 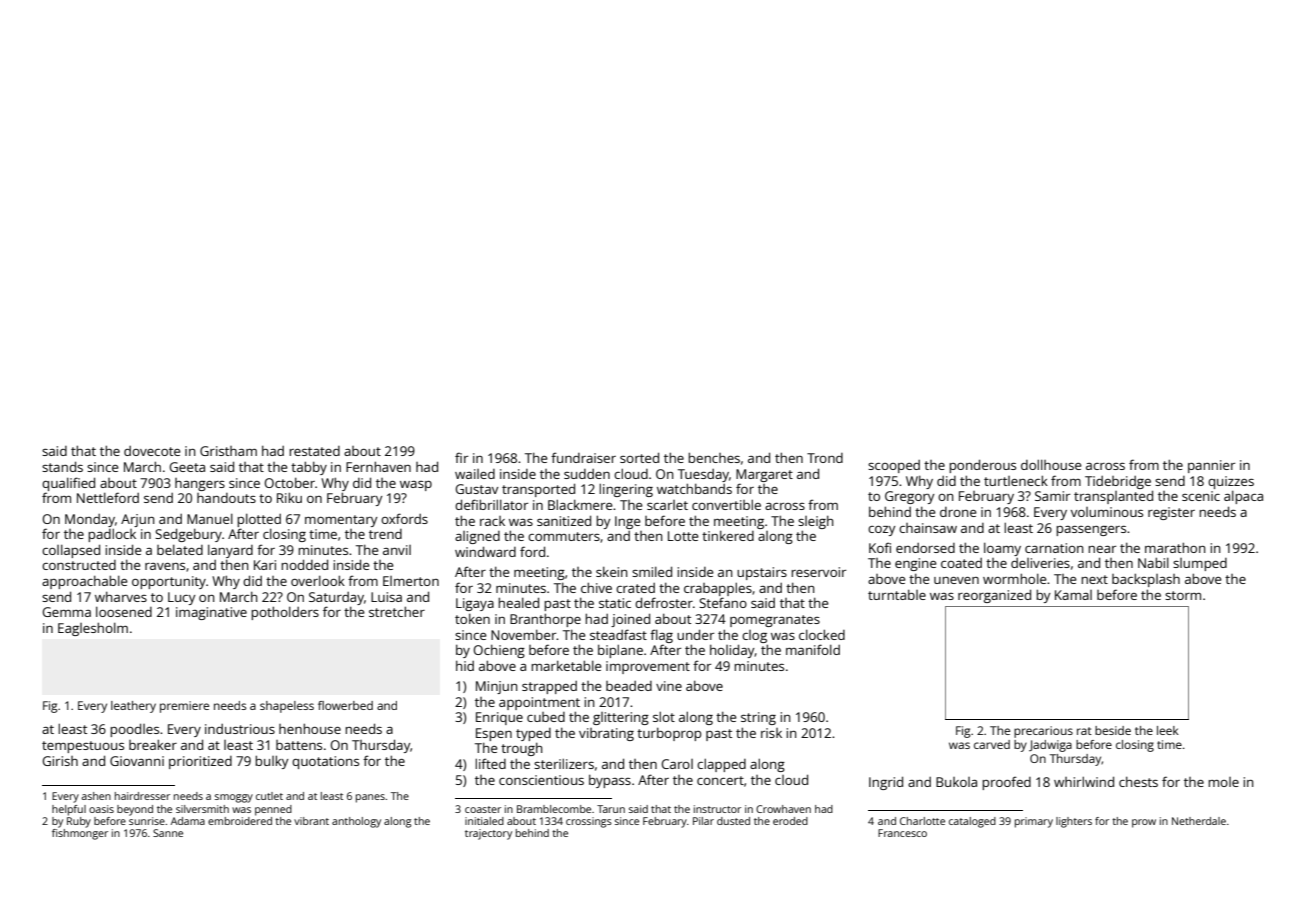 What do you see at coordinates (71, 551) in the document?
I see `collapsed` at bounding box center [71, 551].
